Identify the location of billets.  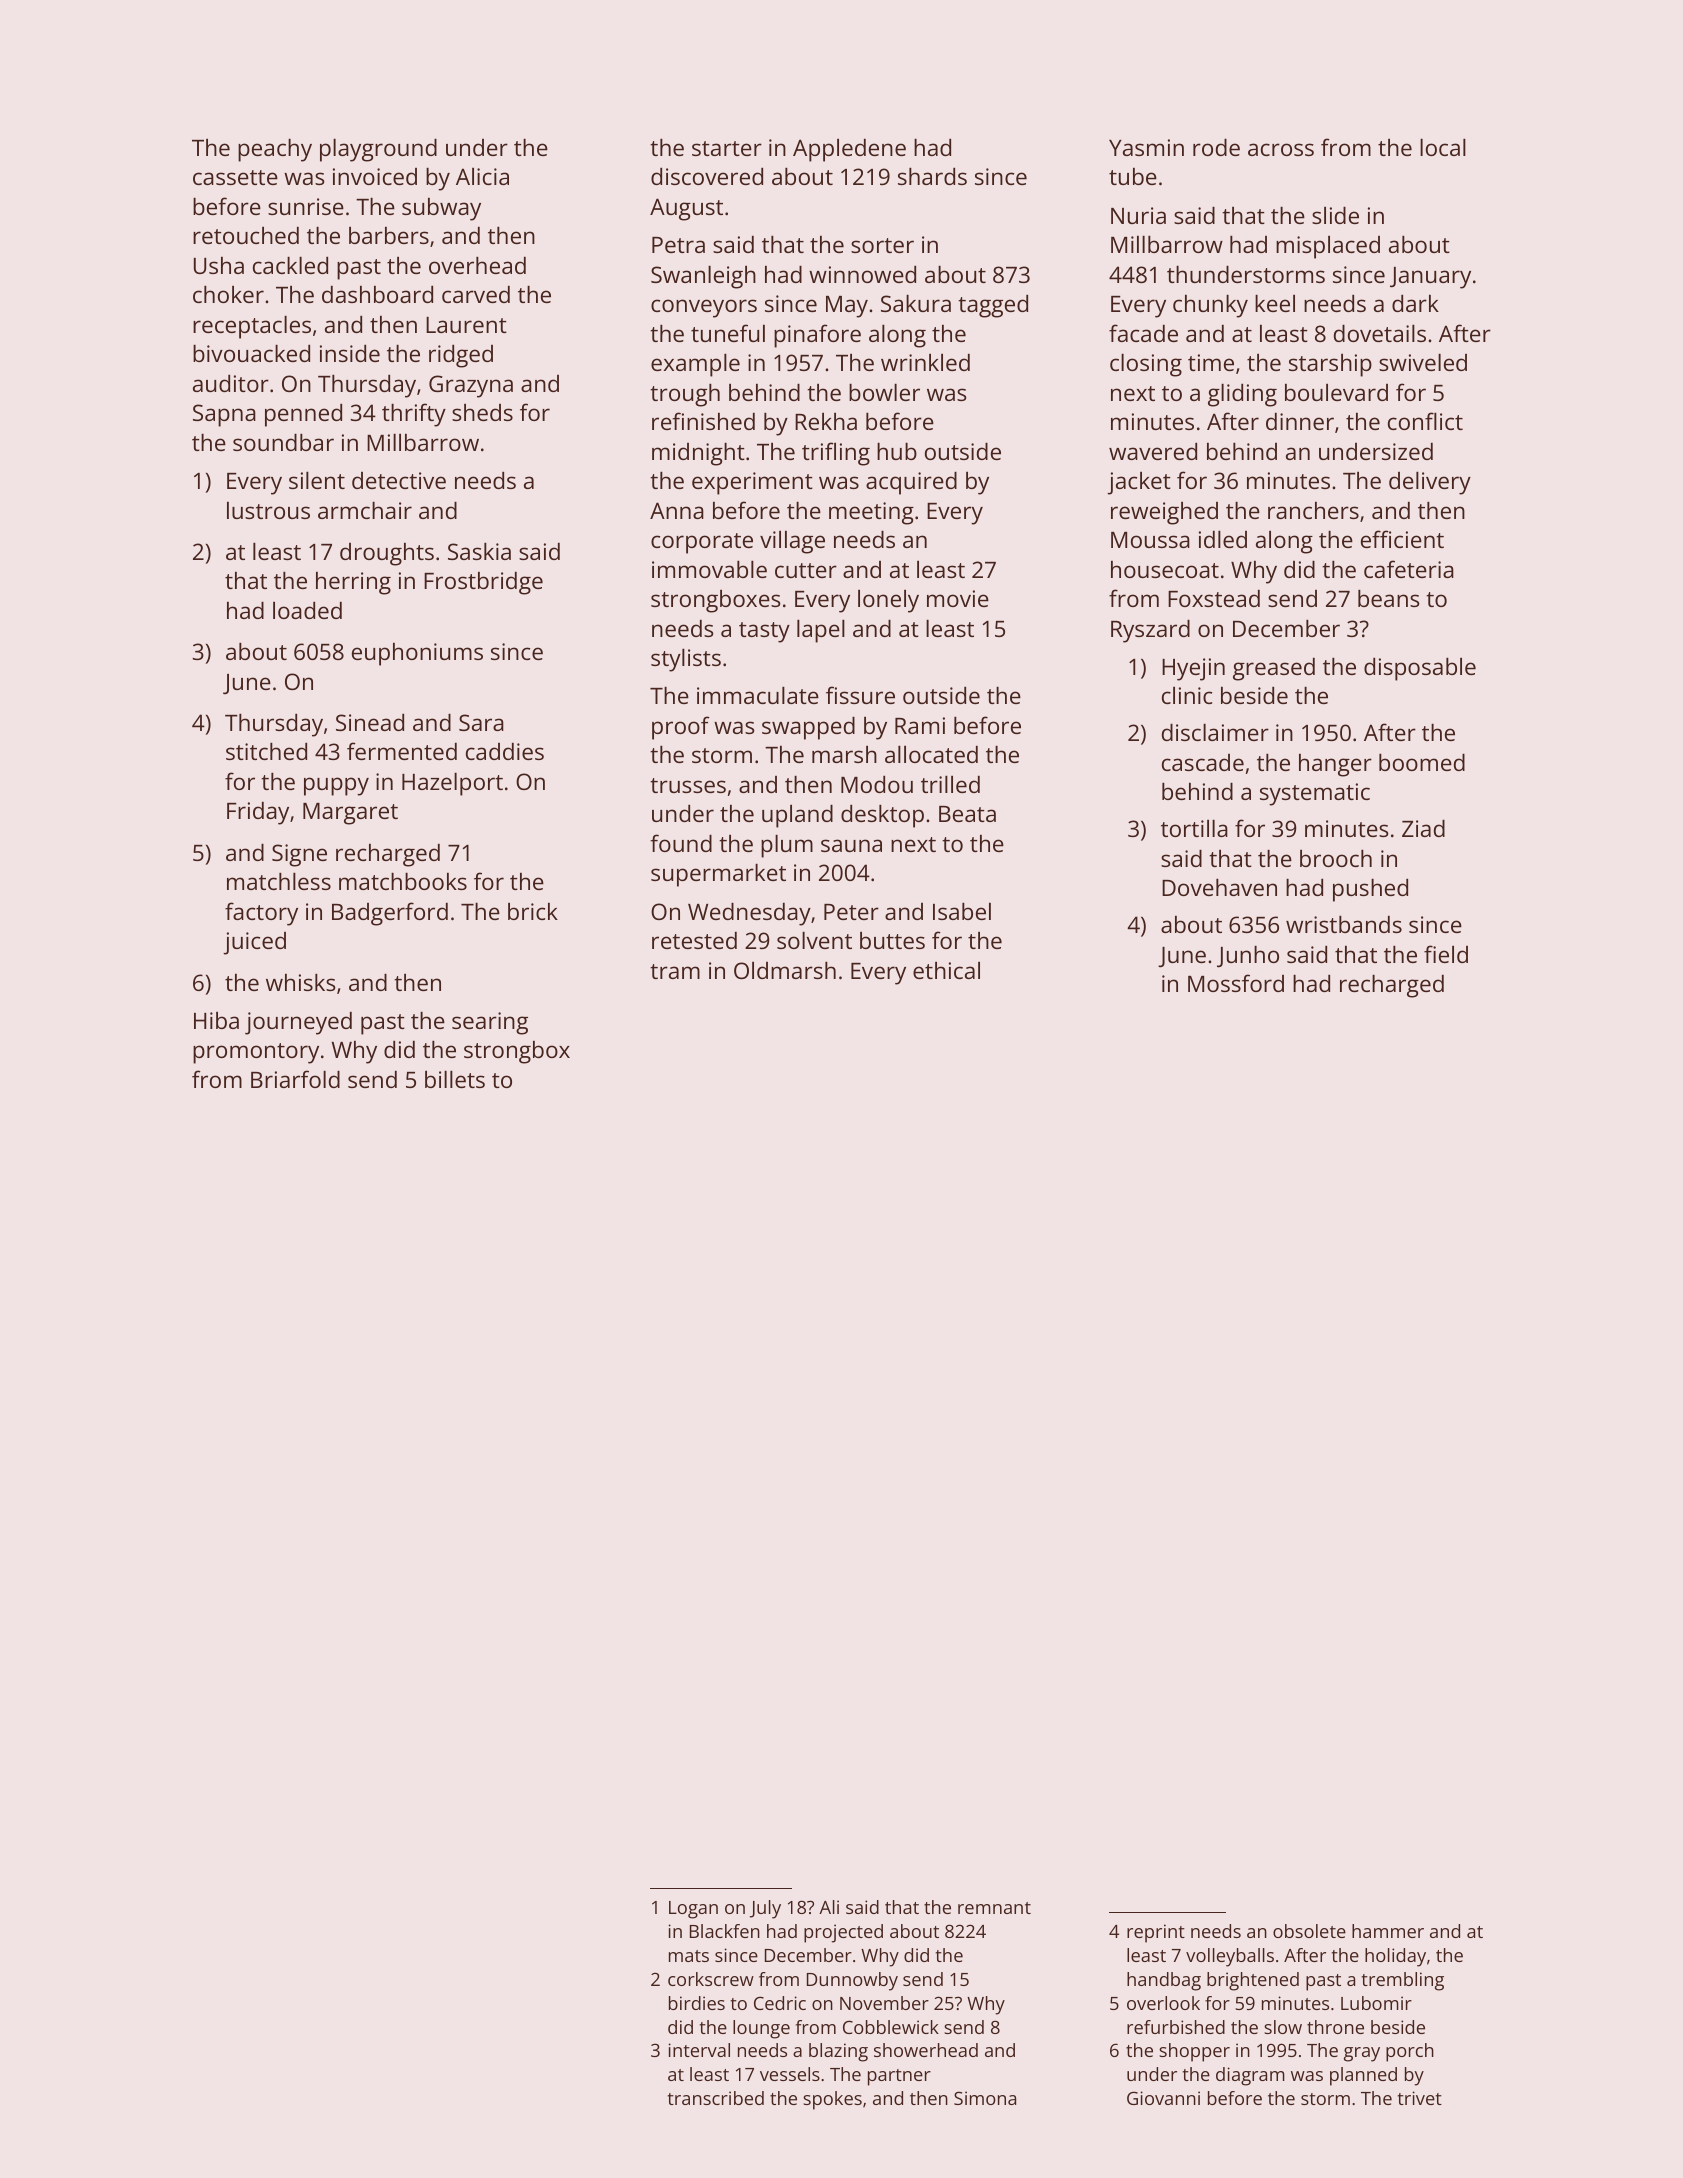
(455, 1079).
